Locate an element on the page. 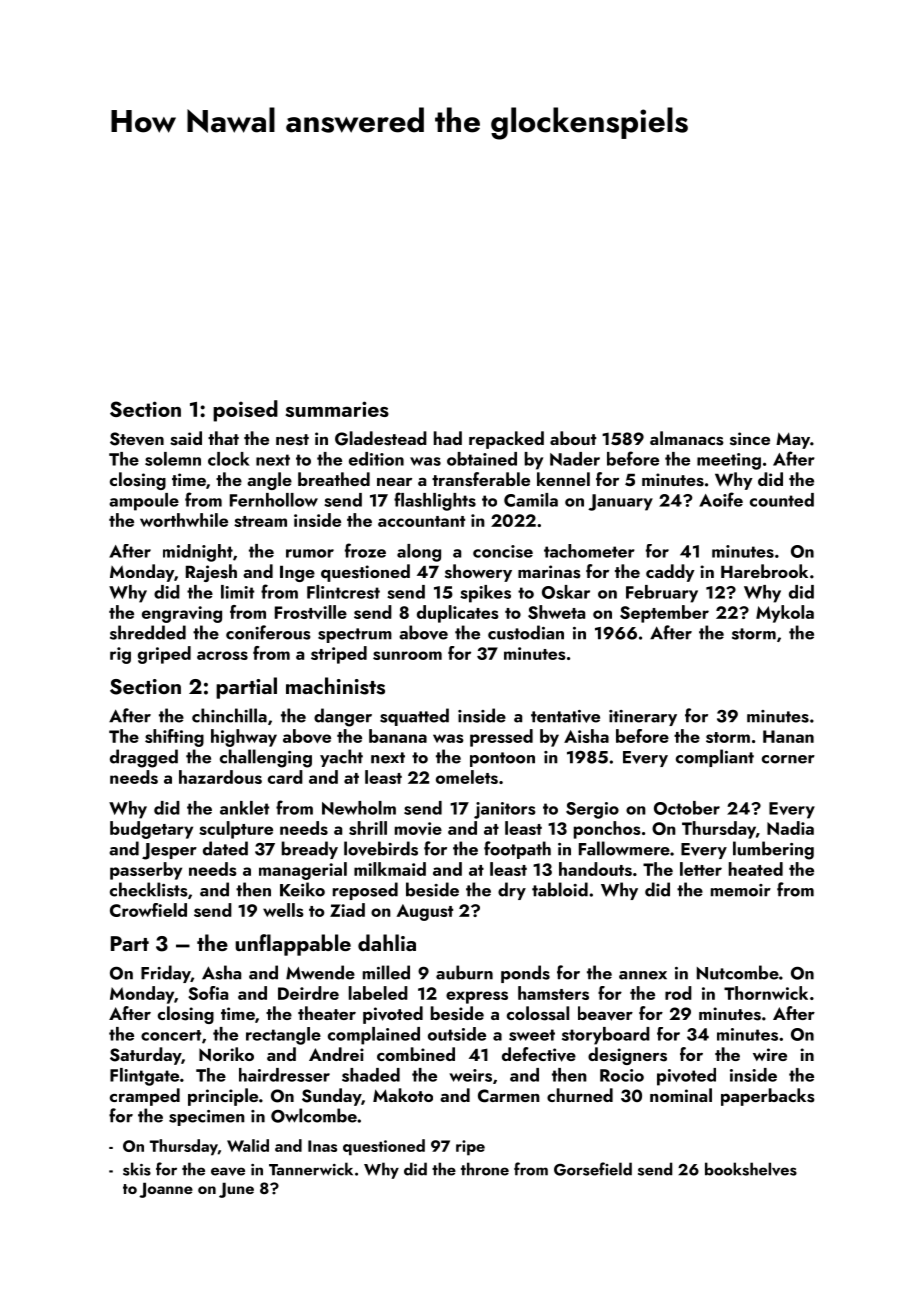 The height and width of the document is (1308, 924). transferable is located at coordinates (481, 479).
